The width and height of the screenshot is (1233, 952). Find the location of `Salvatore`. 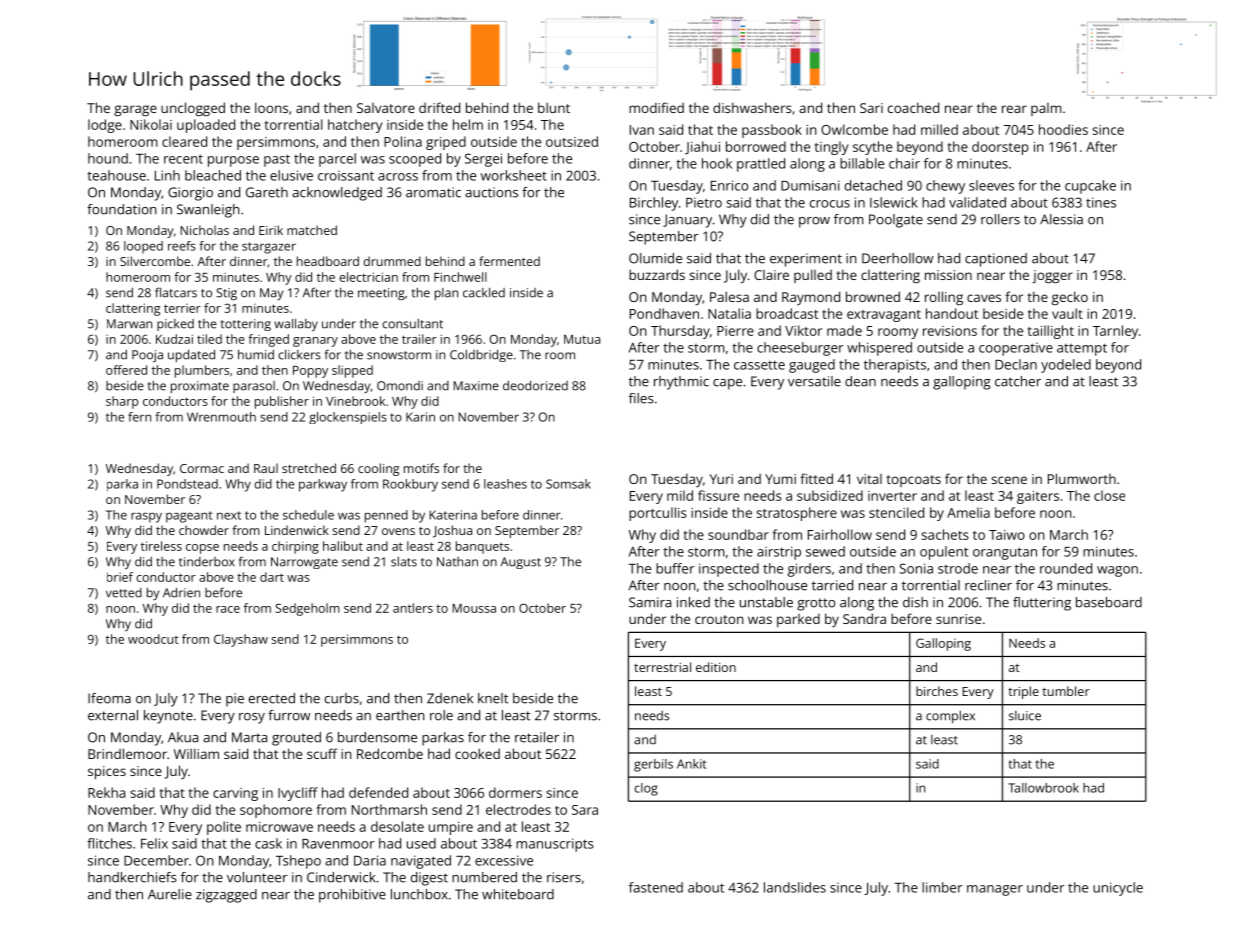

Salvatore is located at coordinates (386, 108).
